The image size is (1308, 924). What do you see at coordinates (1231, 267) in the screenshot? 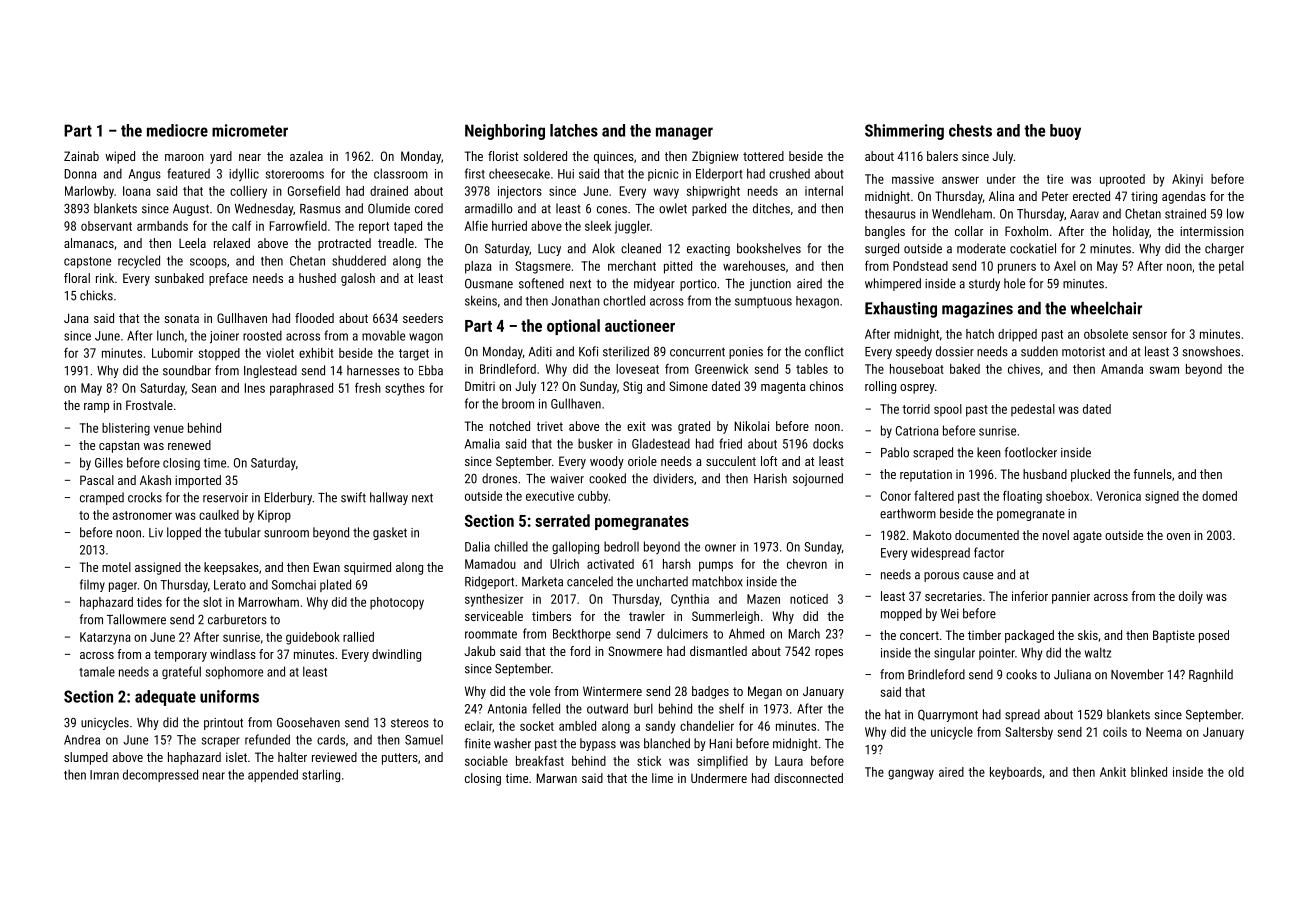
I see `petal` at bounding box center [1231, 267].
